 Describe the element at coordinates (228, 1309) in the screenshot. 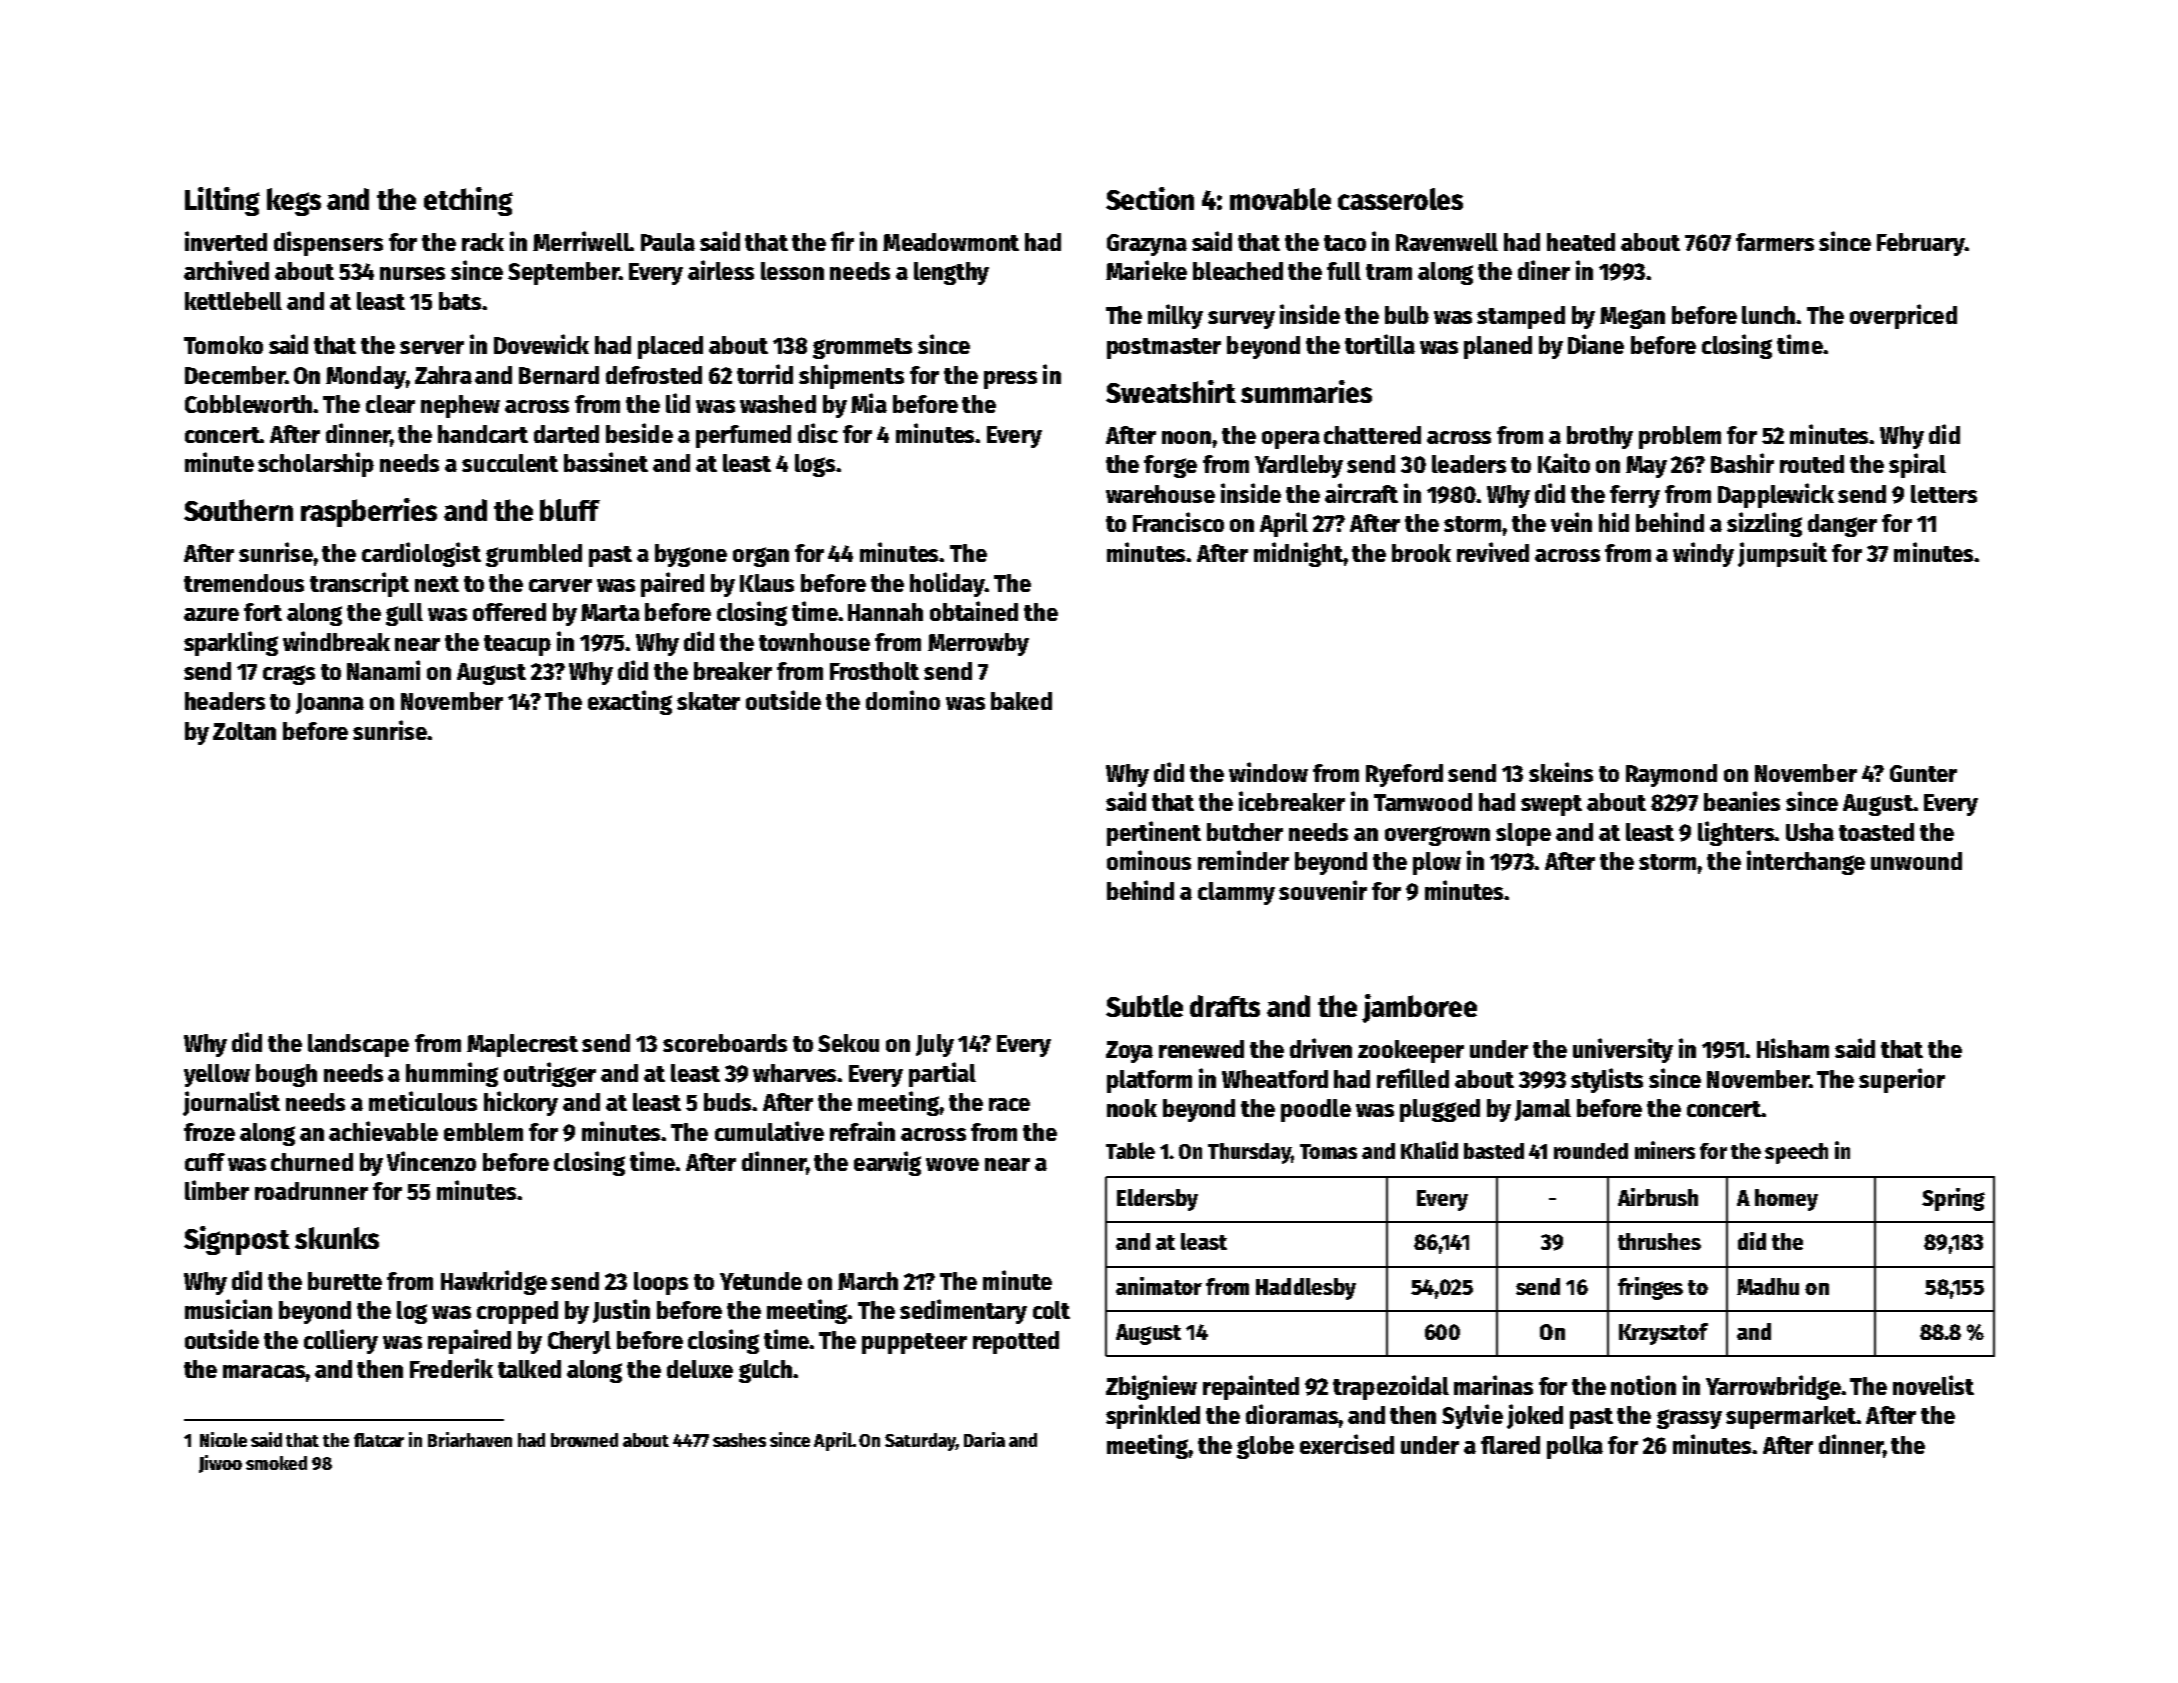

I see `musician` at that location.
